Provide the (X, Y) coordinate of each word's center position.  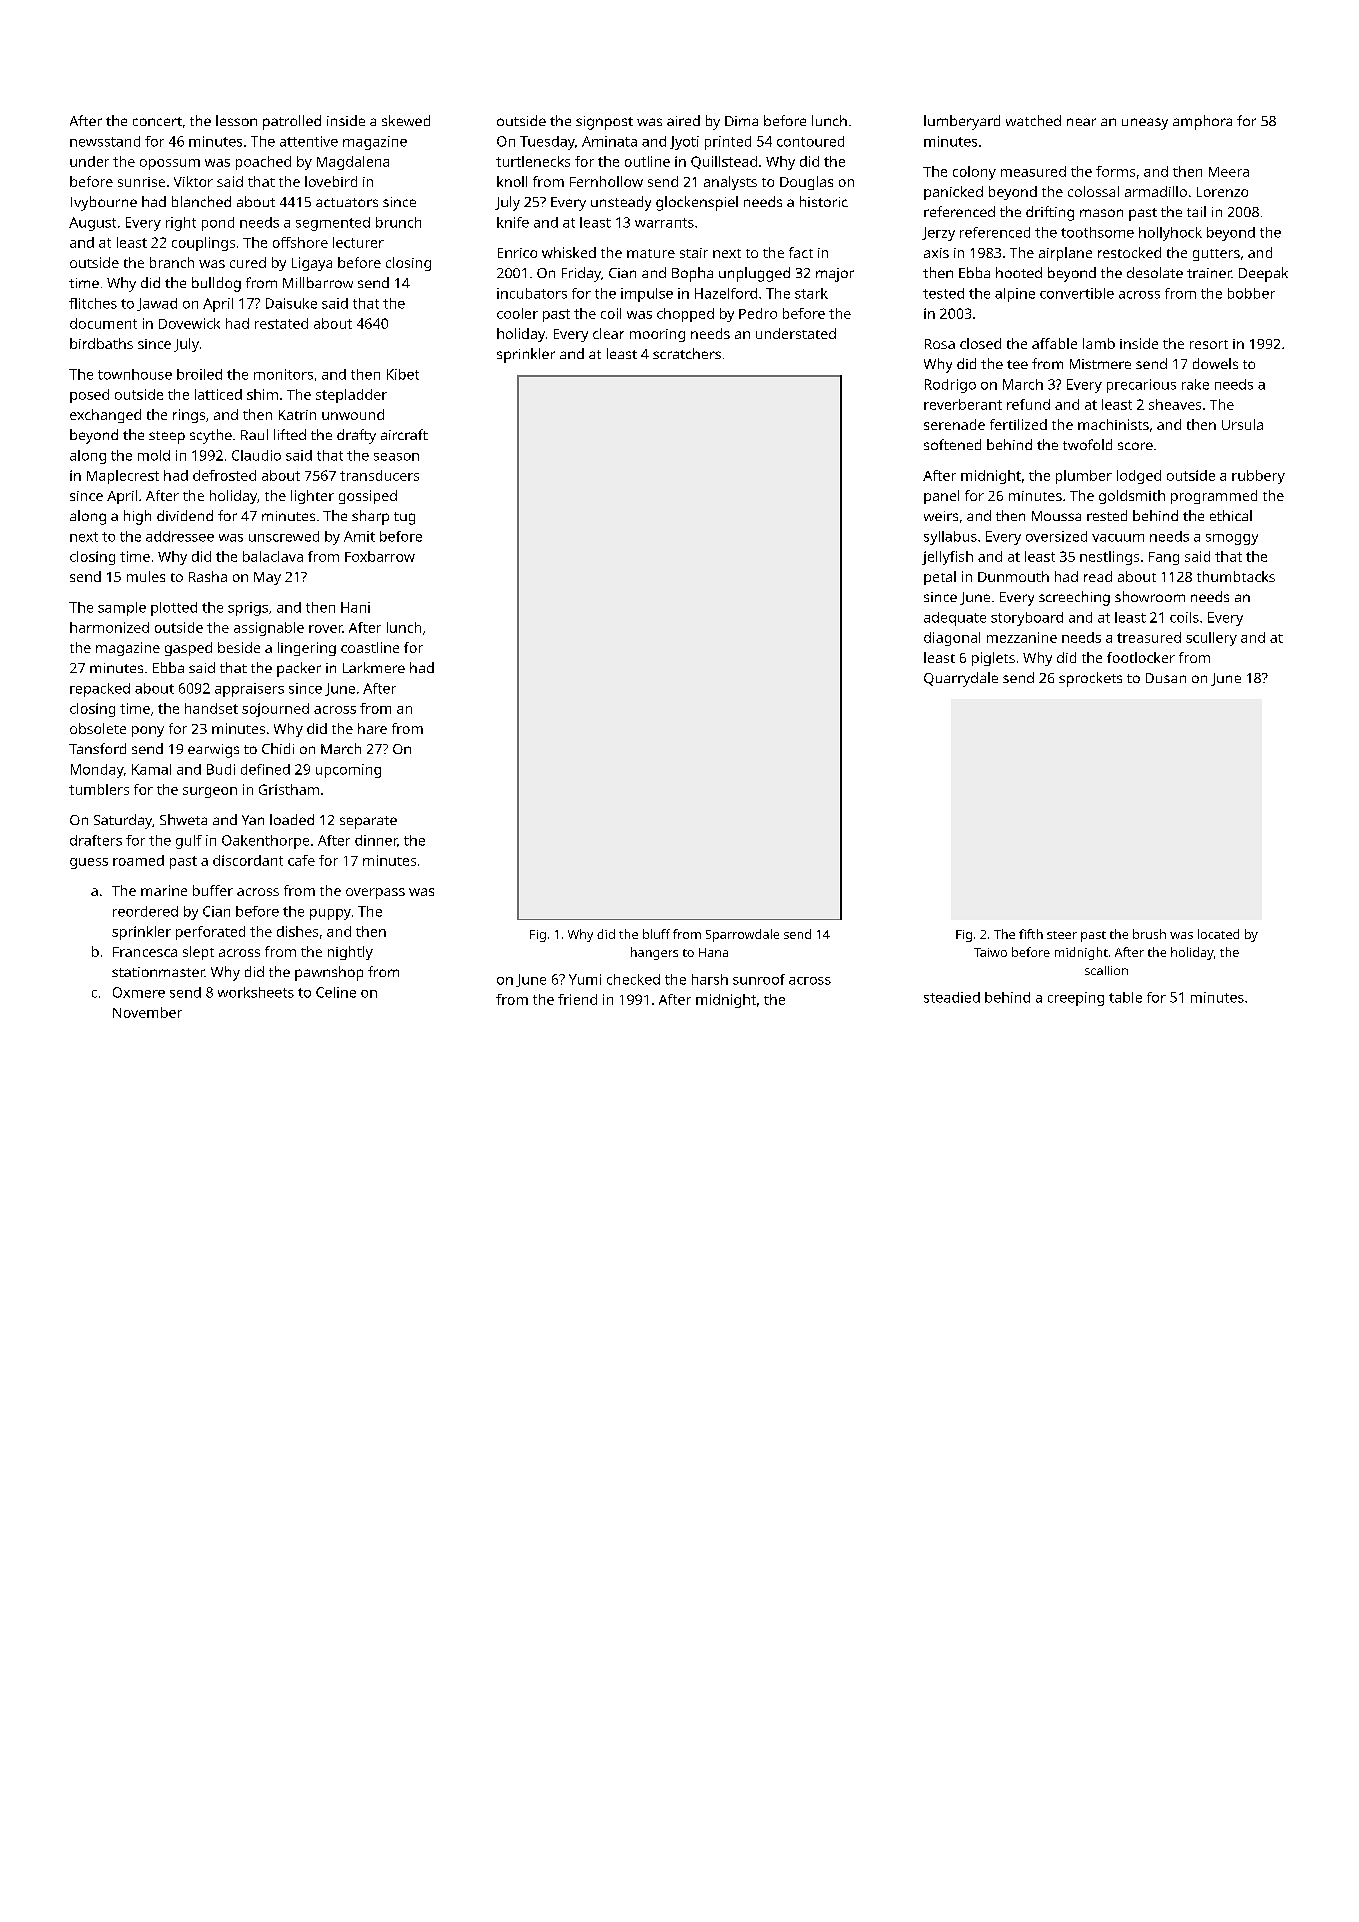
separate (368, 822)
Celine (336, 992)
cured (248, 262)
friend (577, 999)
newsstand (105, 141)
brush (1149, 934)
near (1081, 122)
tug (404, 518)
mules (146, 576)
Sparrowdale (742, 935)
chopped (685, 315)
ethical (1231, 515)
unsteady (621, 203)
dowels (1215, 363)
